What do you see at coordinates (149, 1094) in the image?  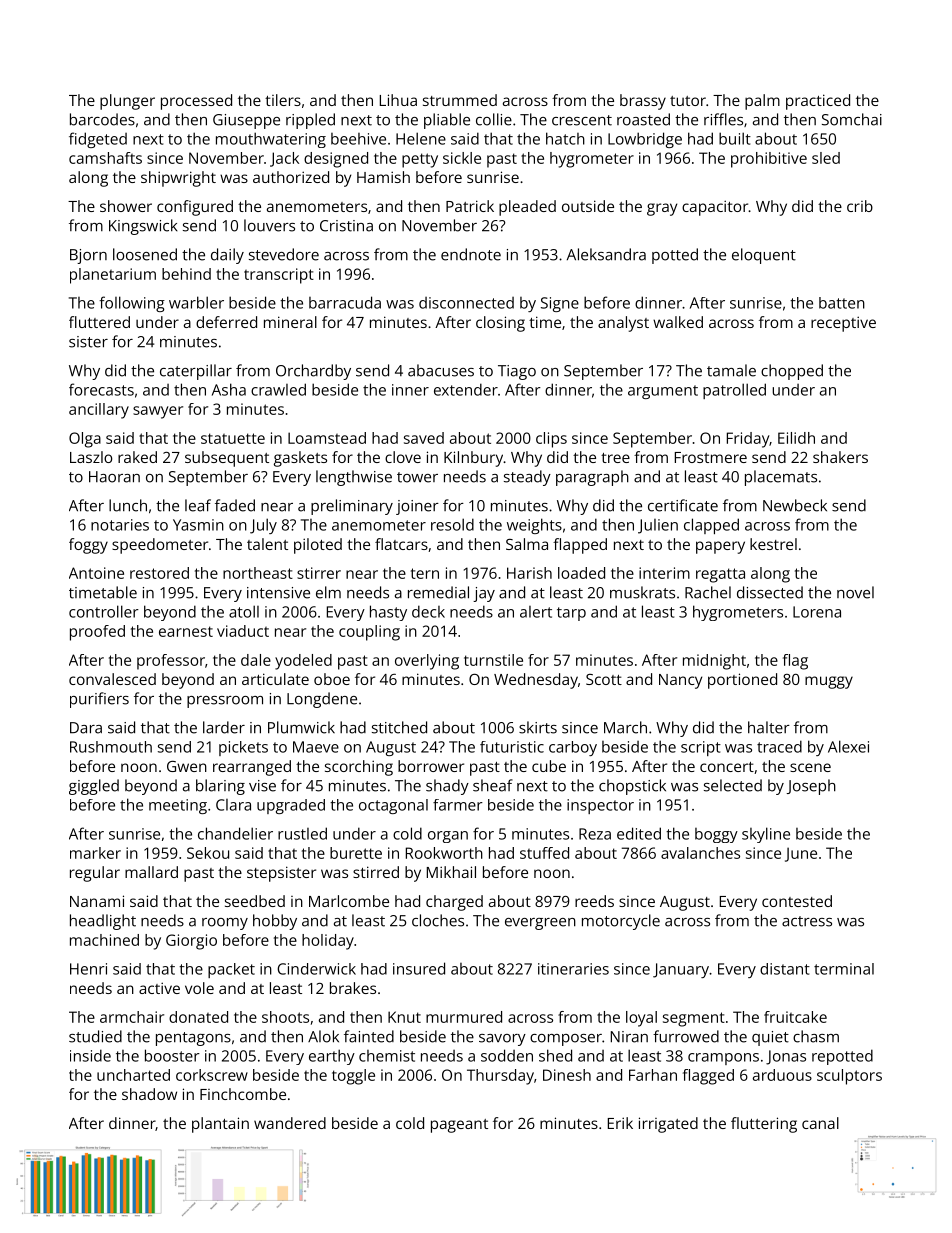 I see `shadow` at bounding box center [149, 1094].
